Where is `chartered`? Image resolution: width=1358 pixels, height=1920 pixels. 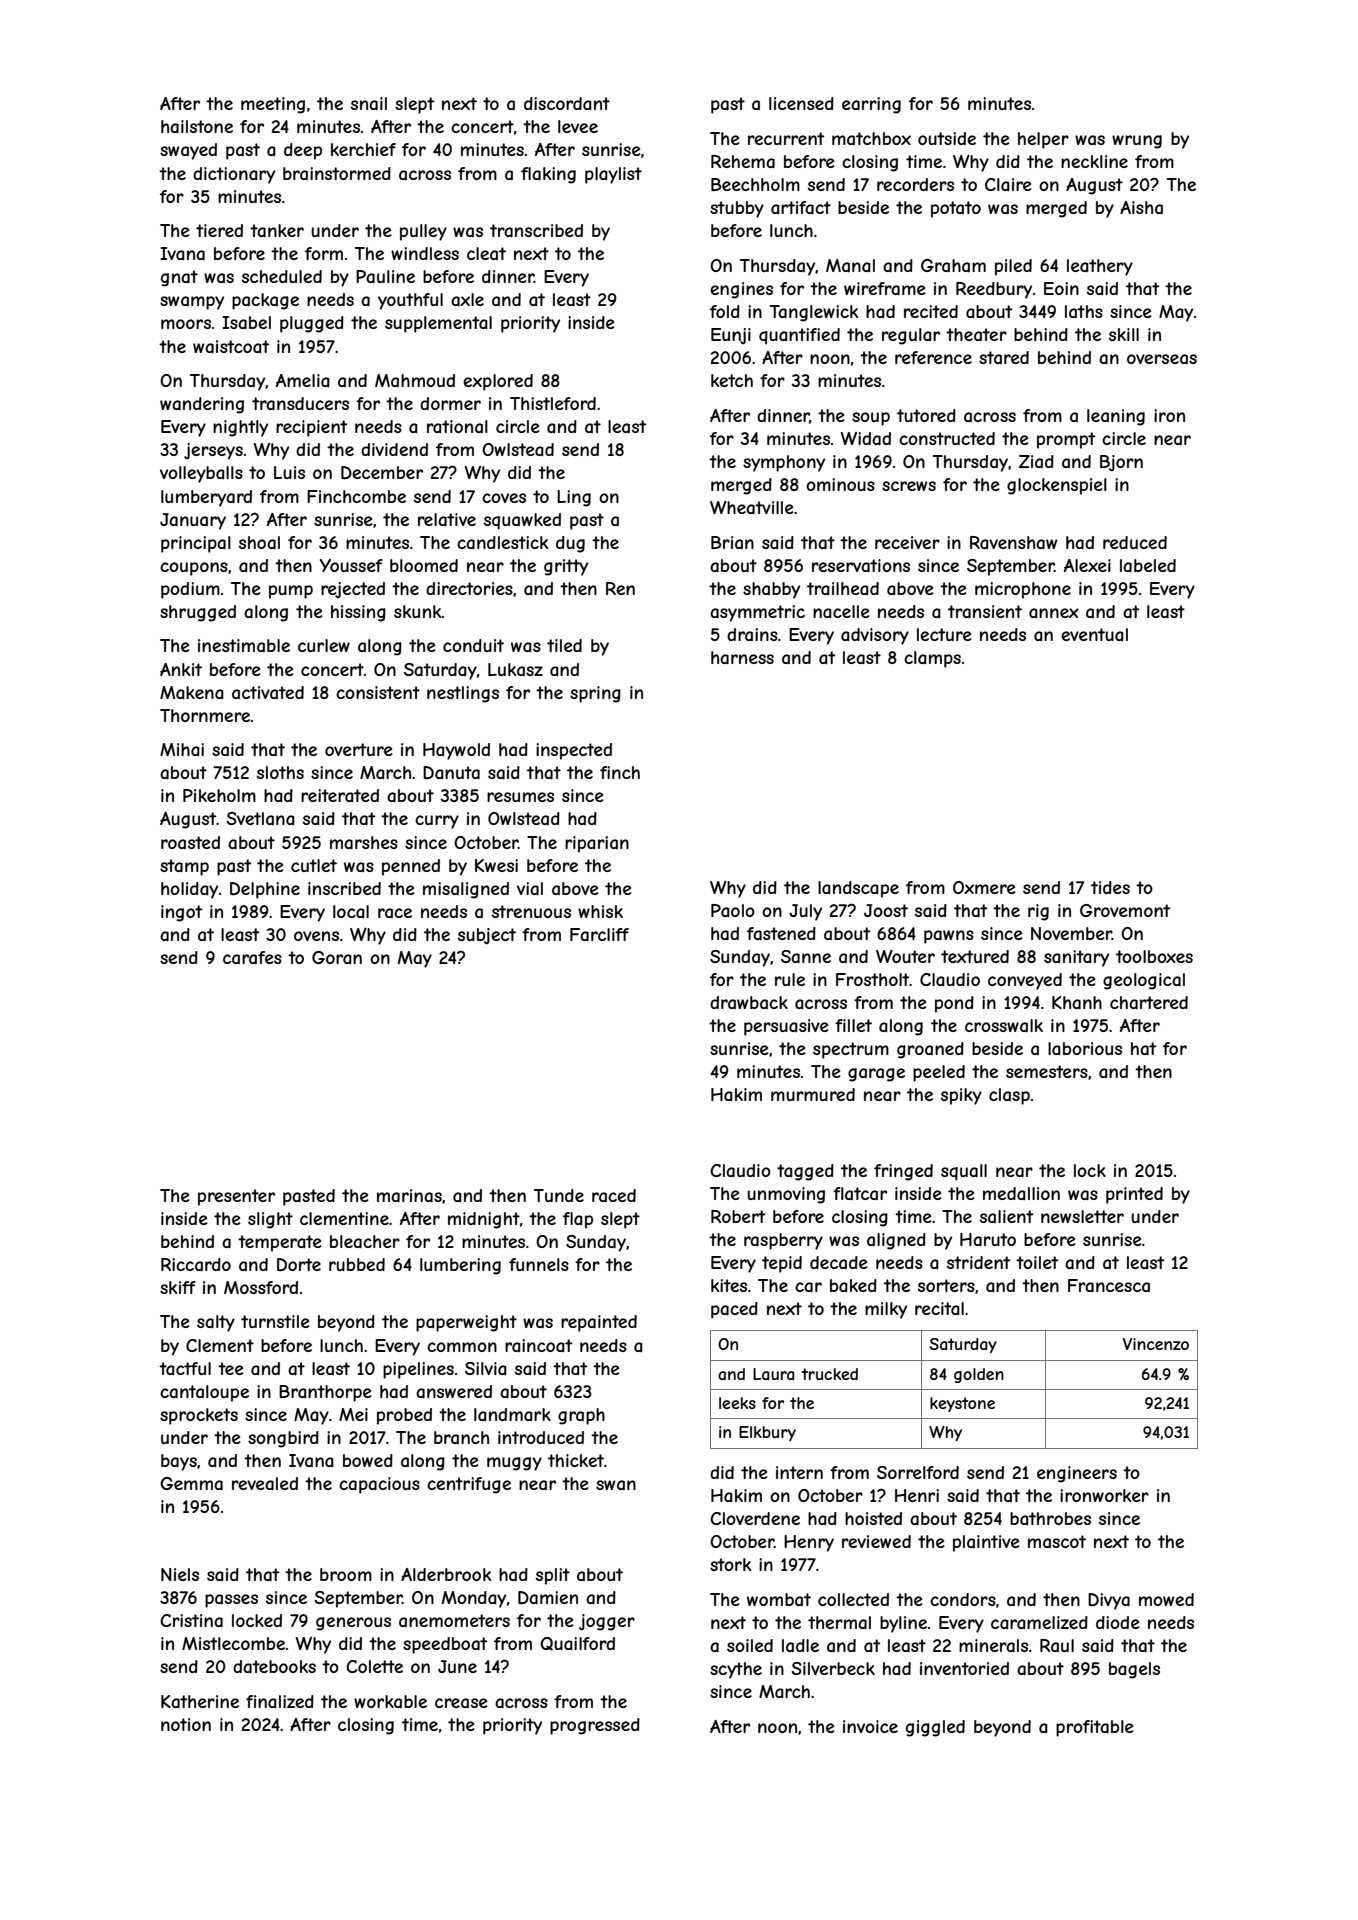
chartered is located at coordinates (1149, 1002).
